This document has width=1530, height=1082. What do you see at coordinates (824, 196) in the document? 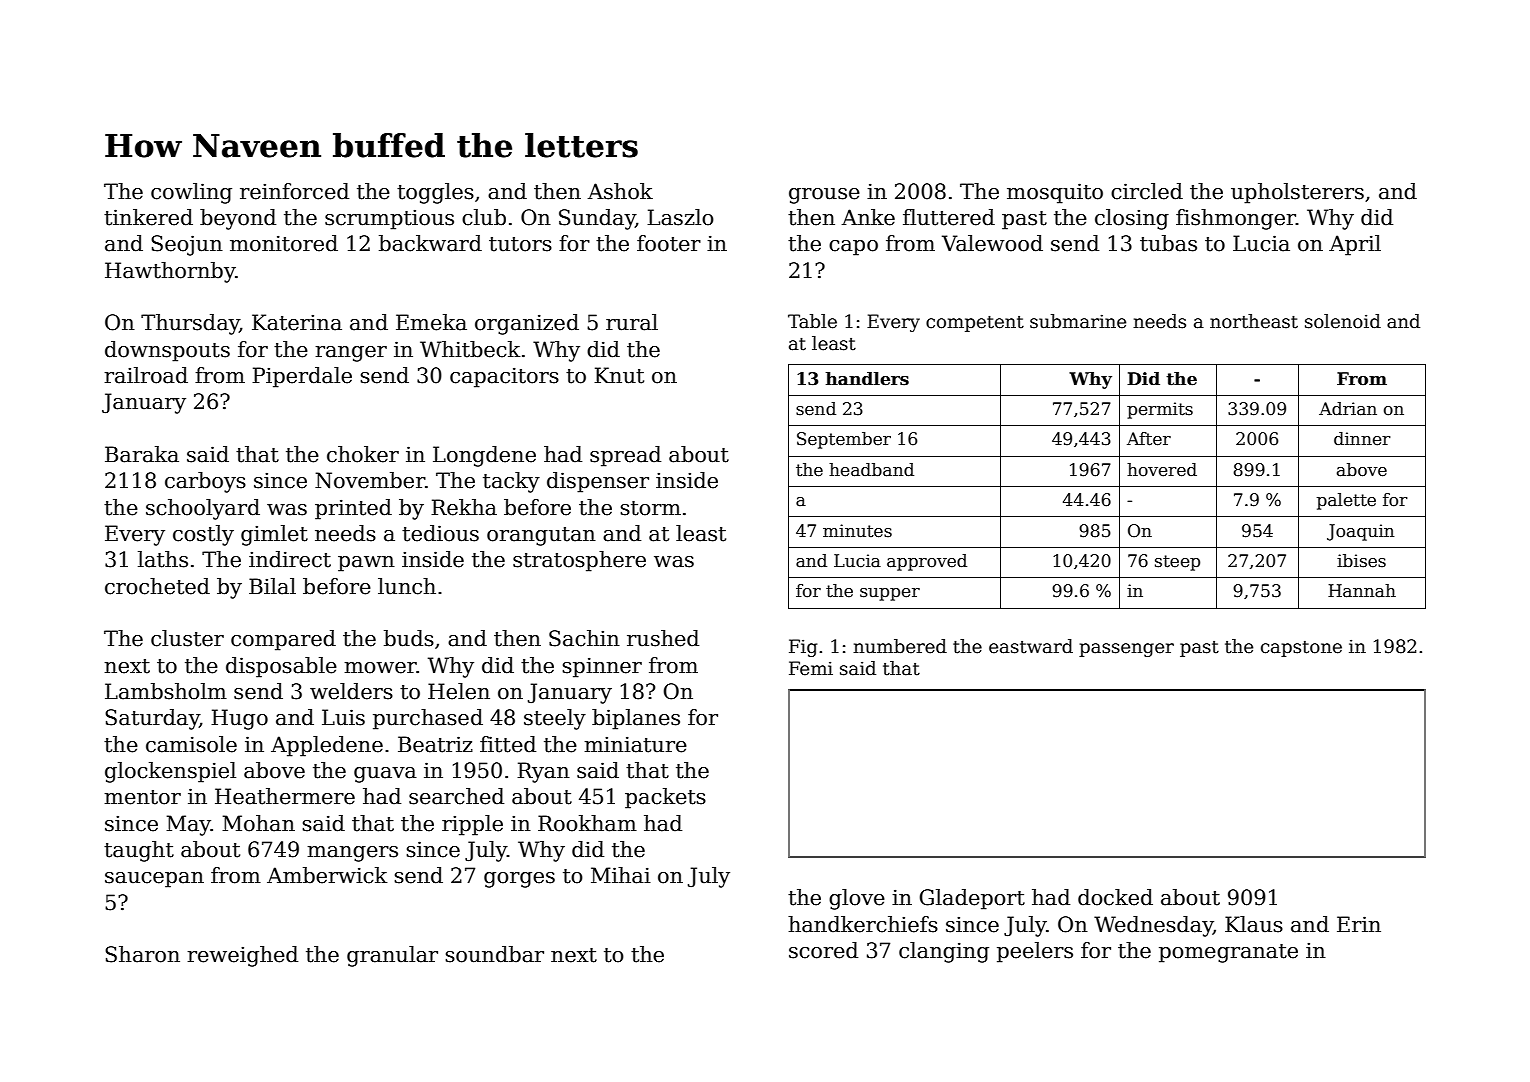
I see `grouse` at bounding box center [824, 196].
